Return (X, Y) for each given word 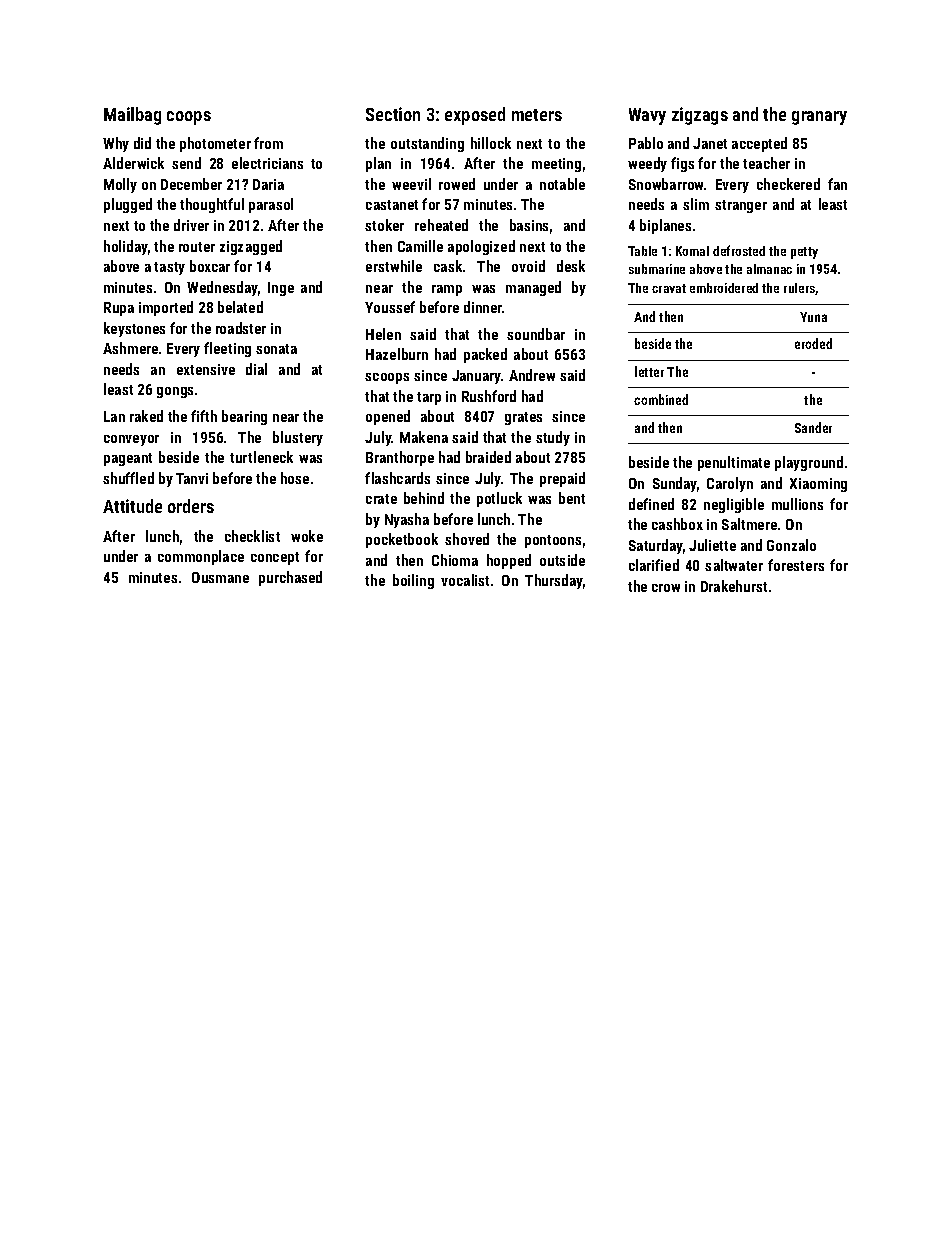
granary (819, 118)
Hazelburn (397, 354)
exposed (475, 116)
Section (393, 114)
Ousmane (220, 577)
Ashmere (130, 348)
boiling (413, 581)
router (197, 247)
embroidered (724, 288)
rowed (457, 184)
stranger (741, 206)
